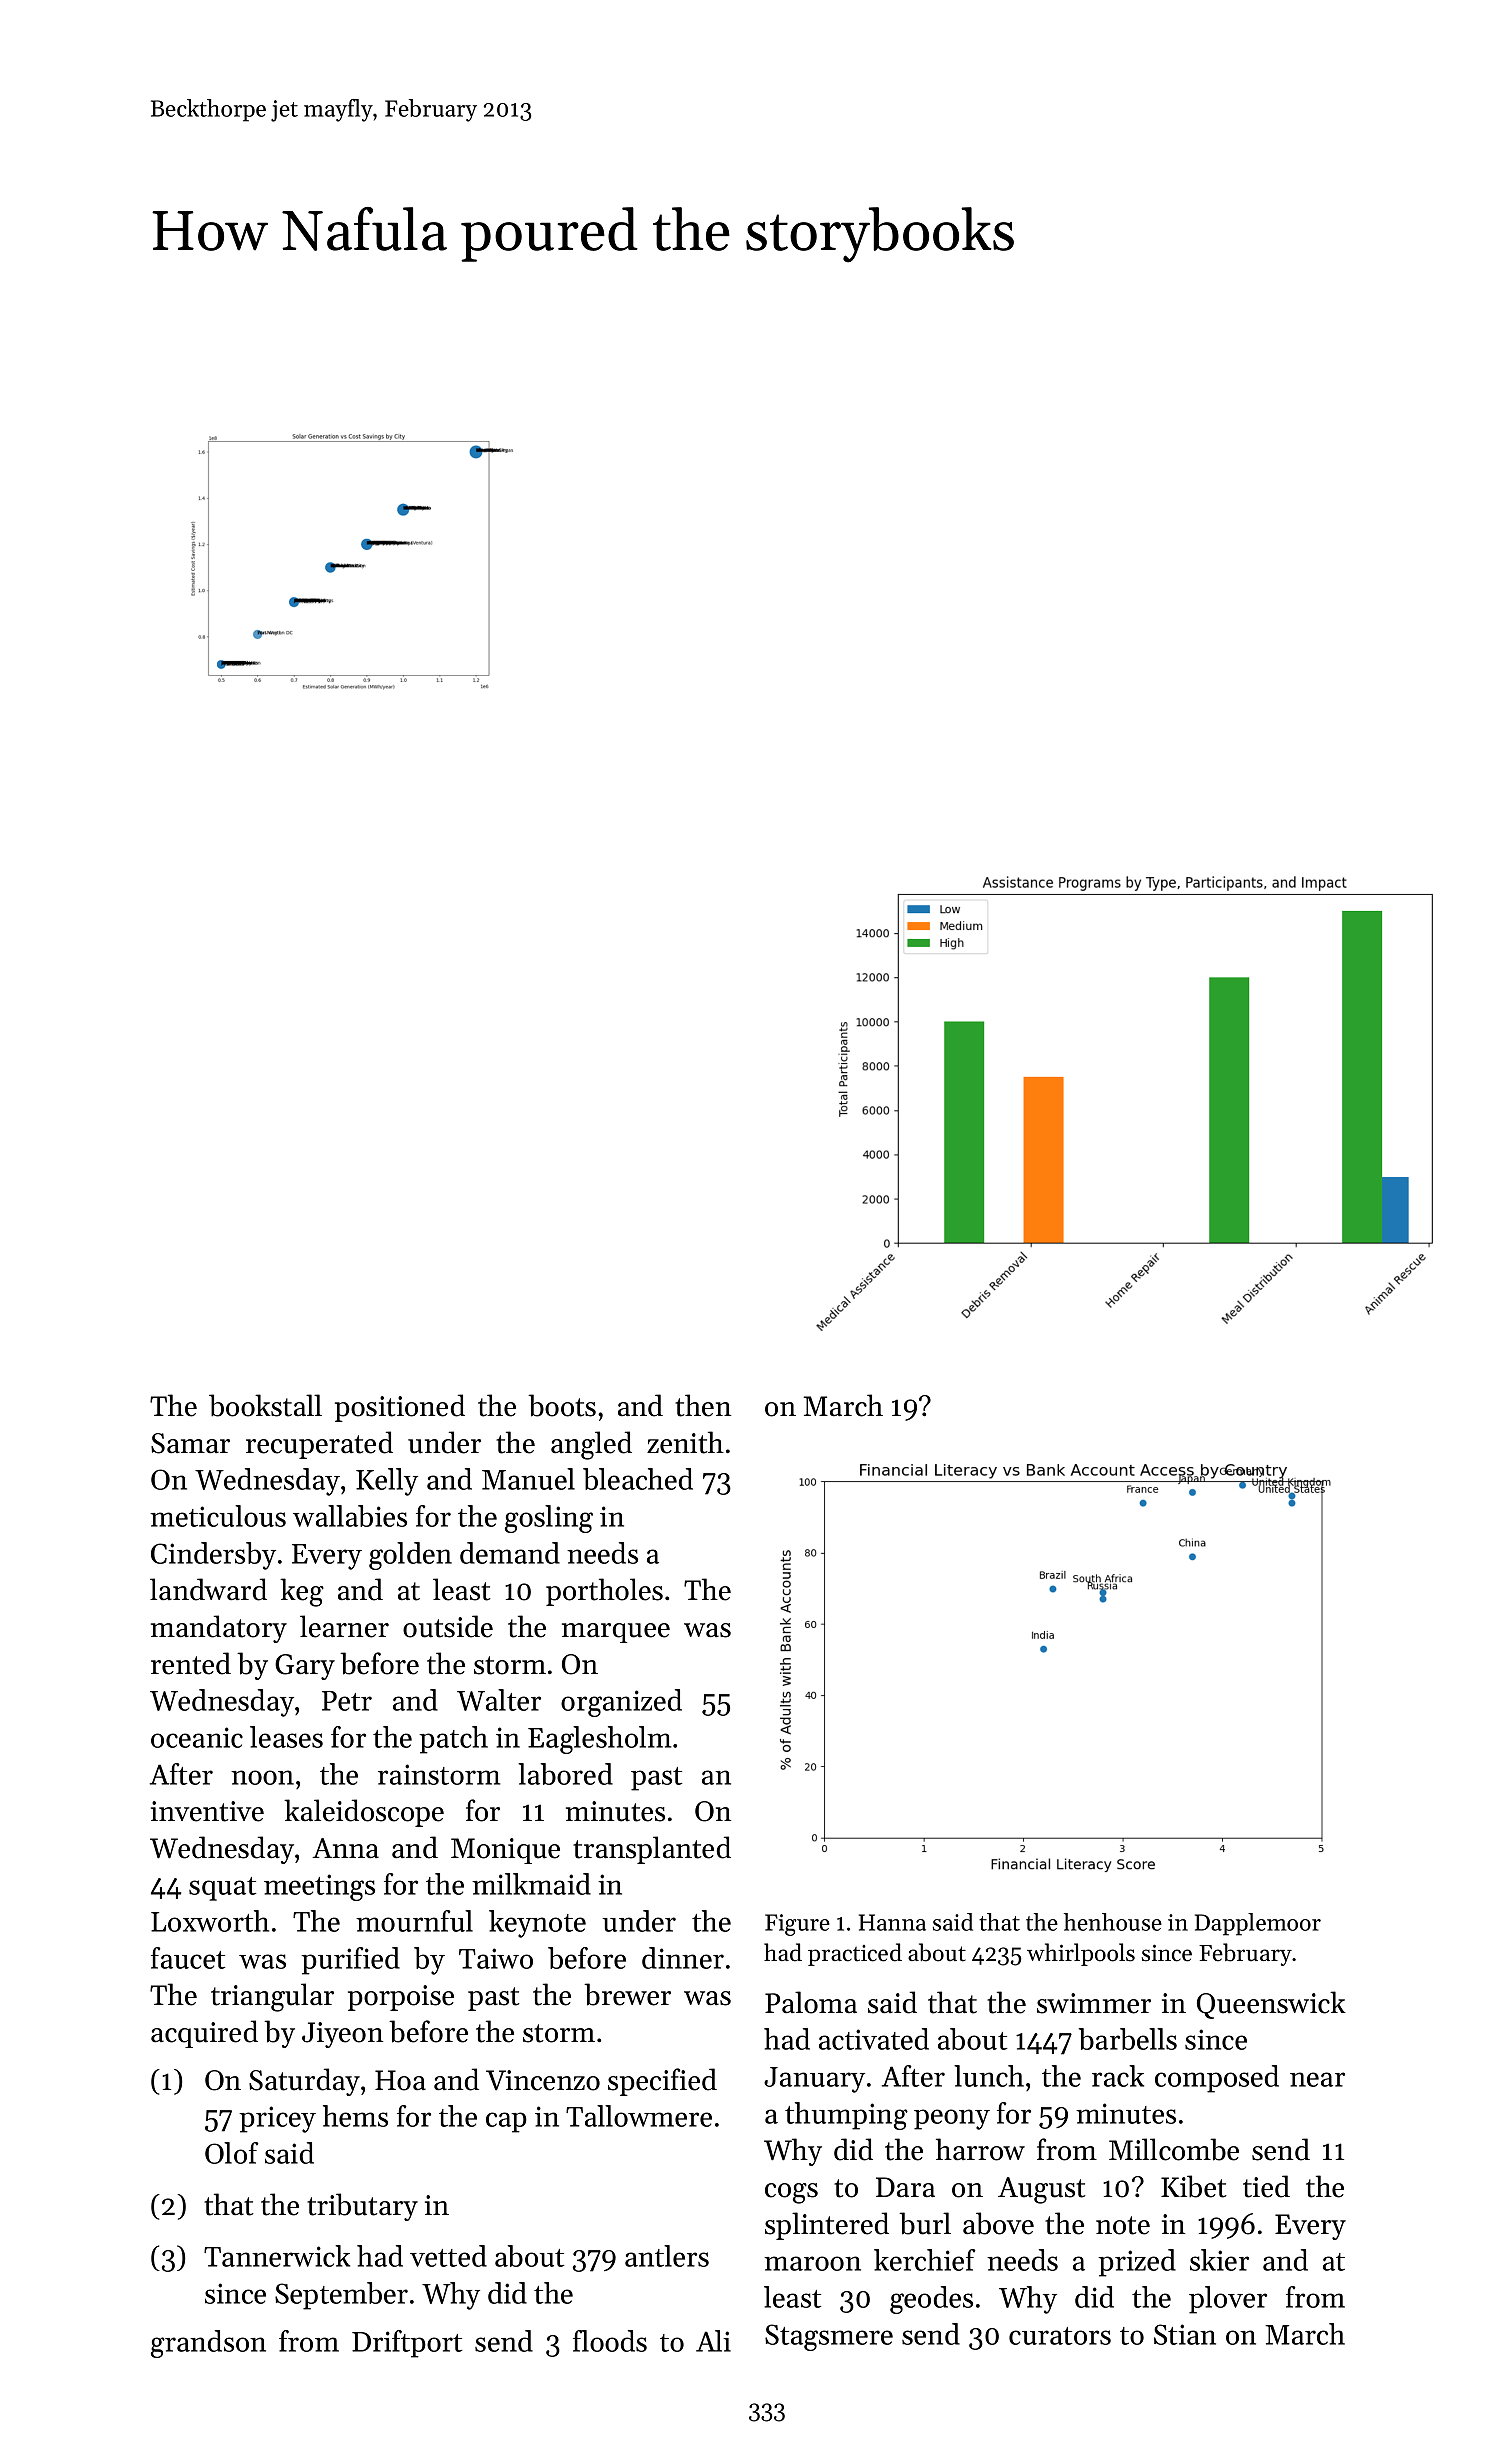  I want to click on squat, so click(222, 1889).
